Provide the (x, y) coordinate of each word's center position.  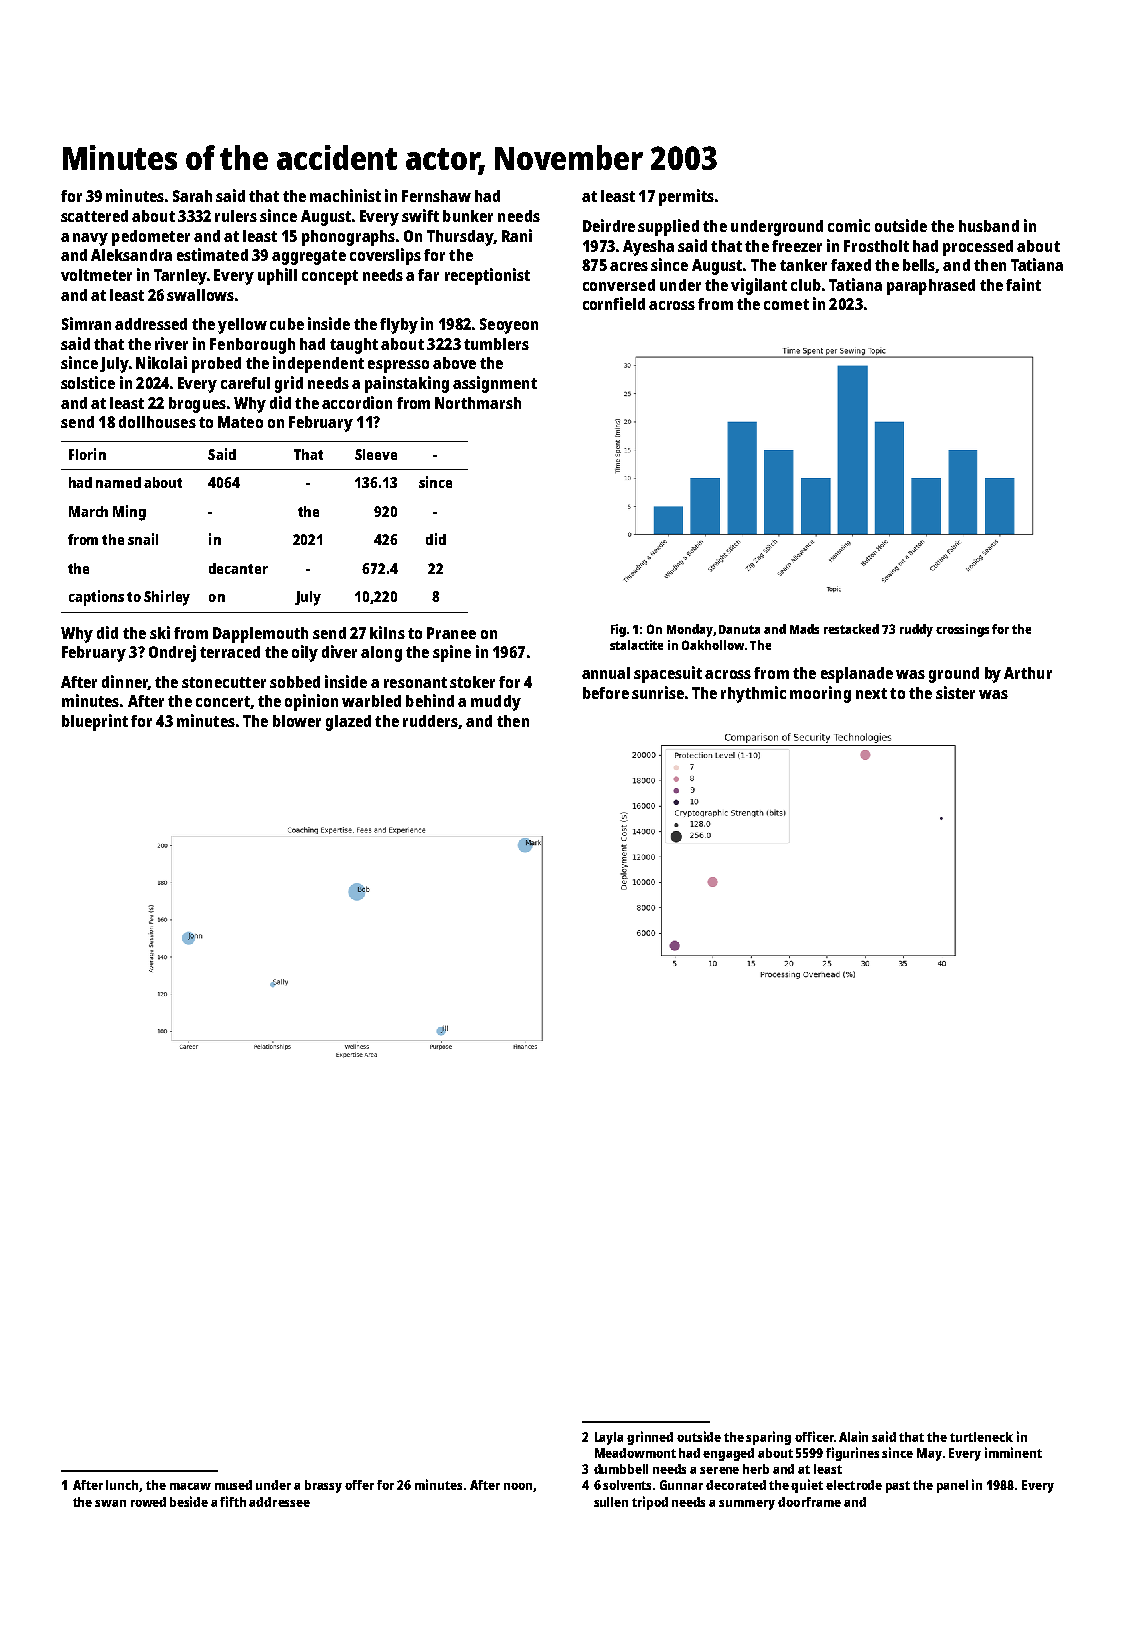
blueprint (95, 722)
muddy (496, 703)
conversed (619, 285)
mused (233, 1485)
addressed (151, 324)
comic (849, 225)
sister (955, 692)
